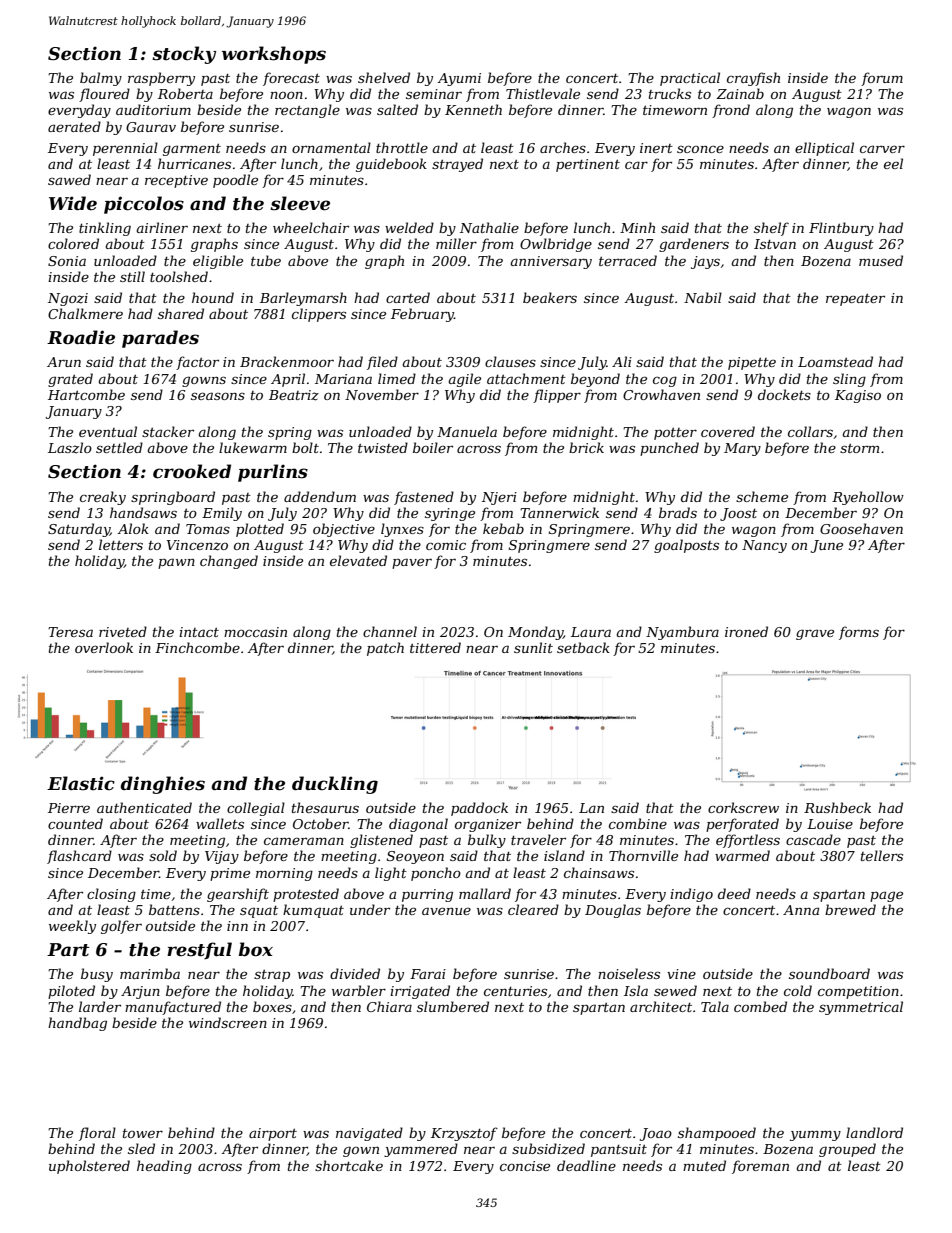  What do you see at coordinates (861, 1008) in the image?
I see `symmetrical` at bounding box center [861, 1008].
